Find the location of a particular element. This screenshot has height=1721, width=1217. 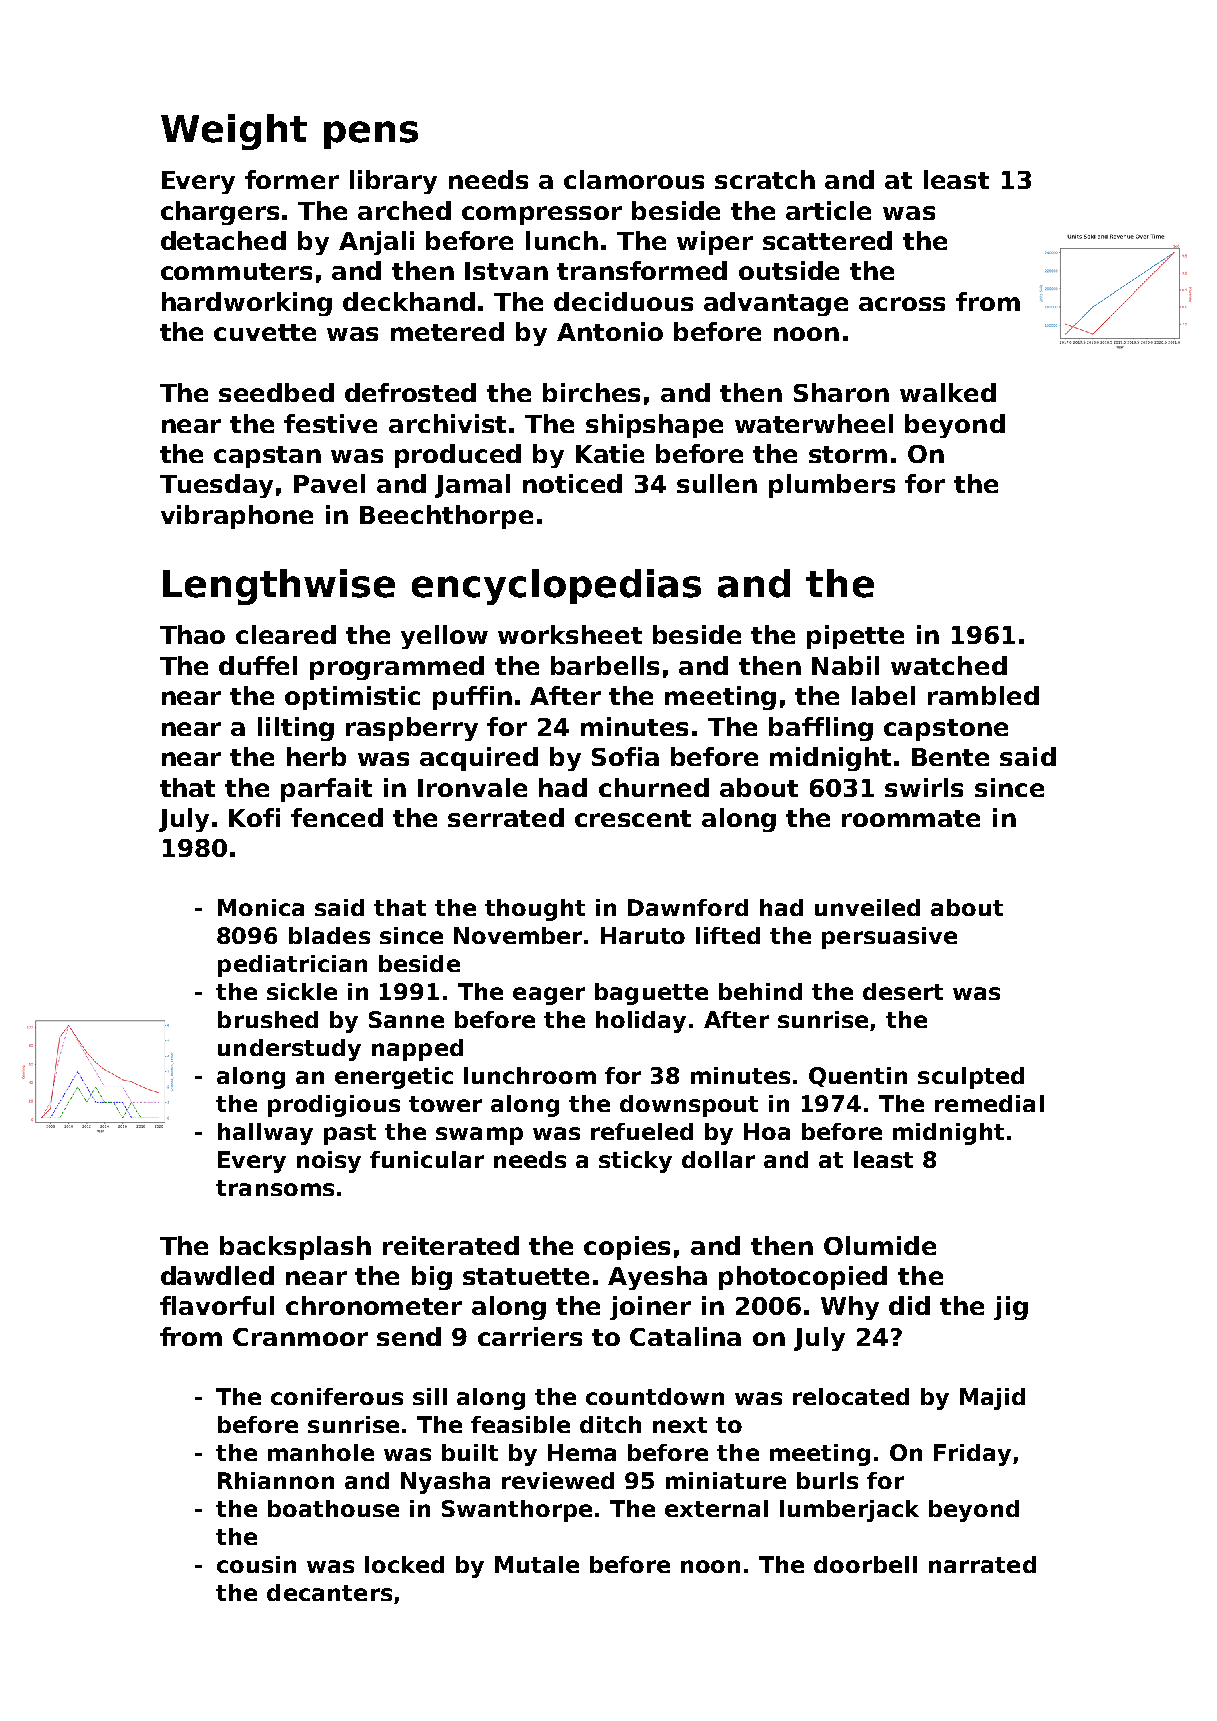

cuvette is located at coordinates (265, 332).
